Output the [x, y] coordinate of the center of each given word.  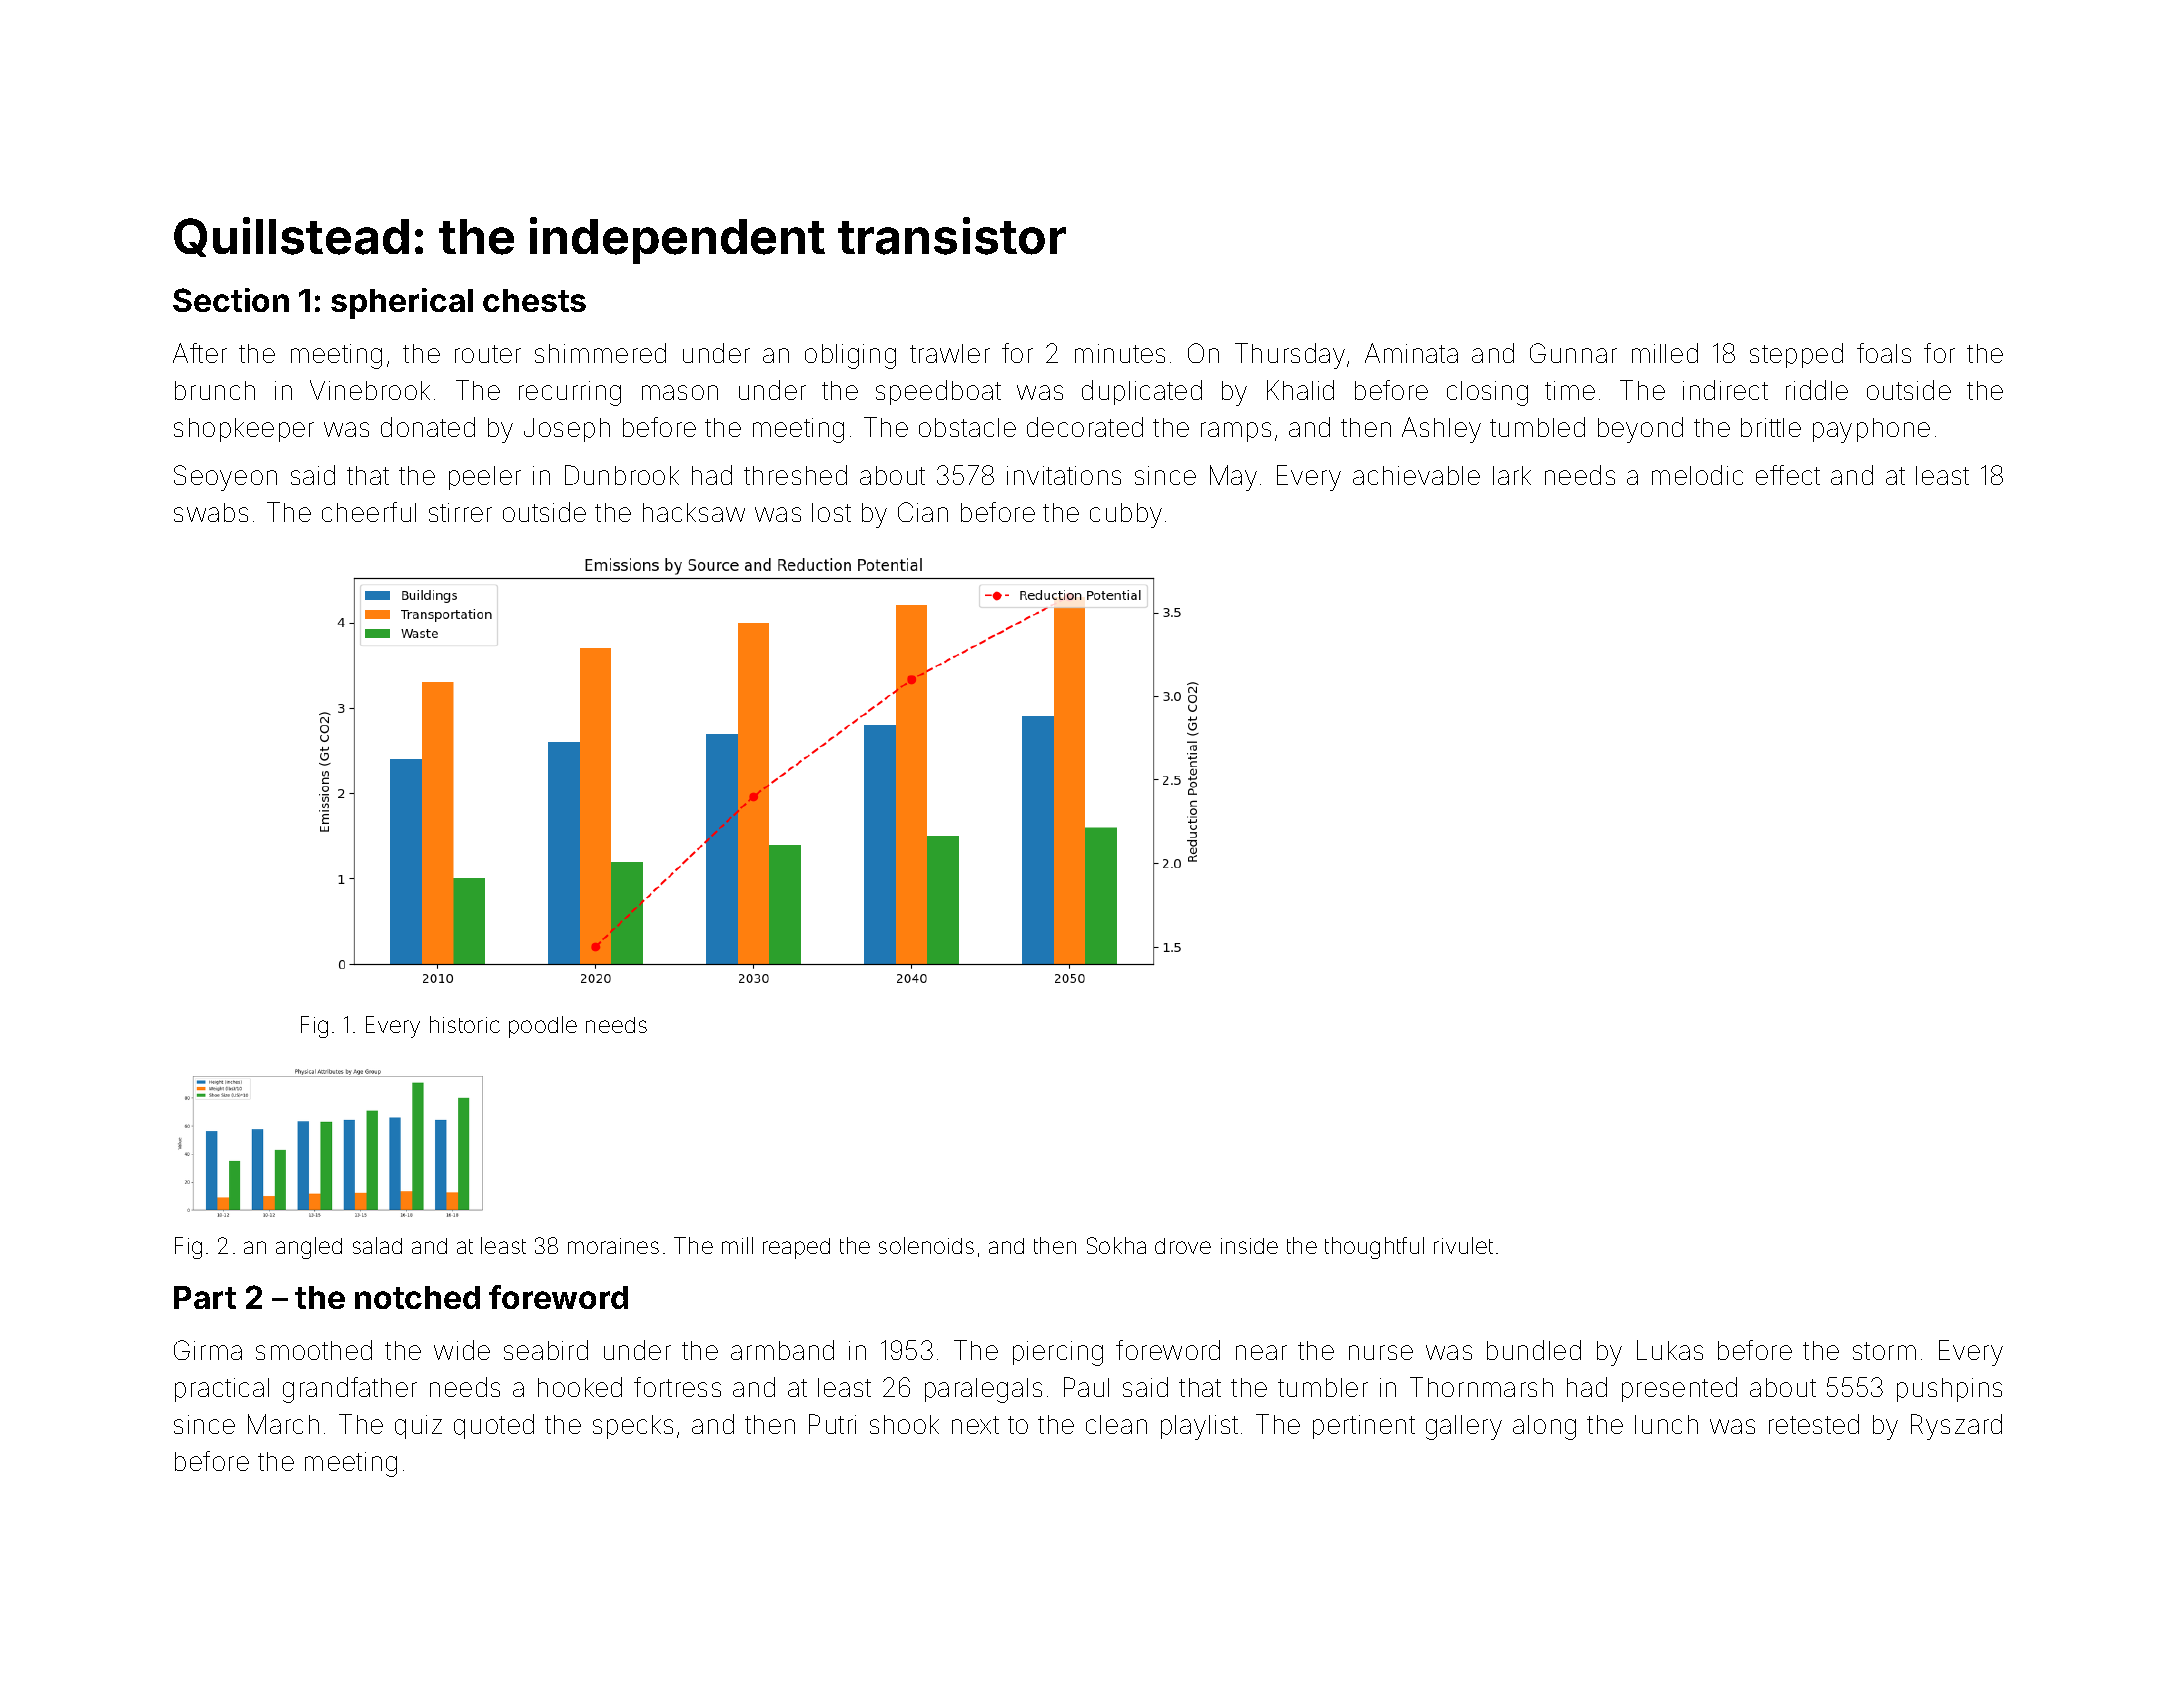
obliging [850, 356]
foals [1884, 353]
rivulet [1463, 1245]
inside [1249, 1246]
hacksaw [694, 512]
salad [377, 1245]
